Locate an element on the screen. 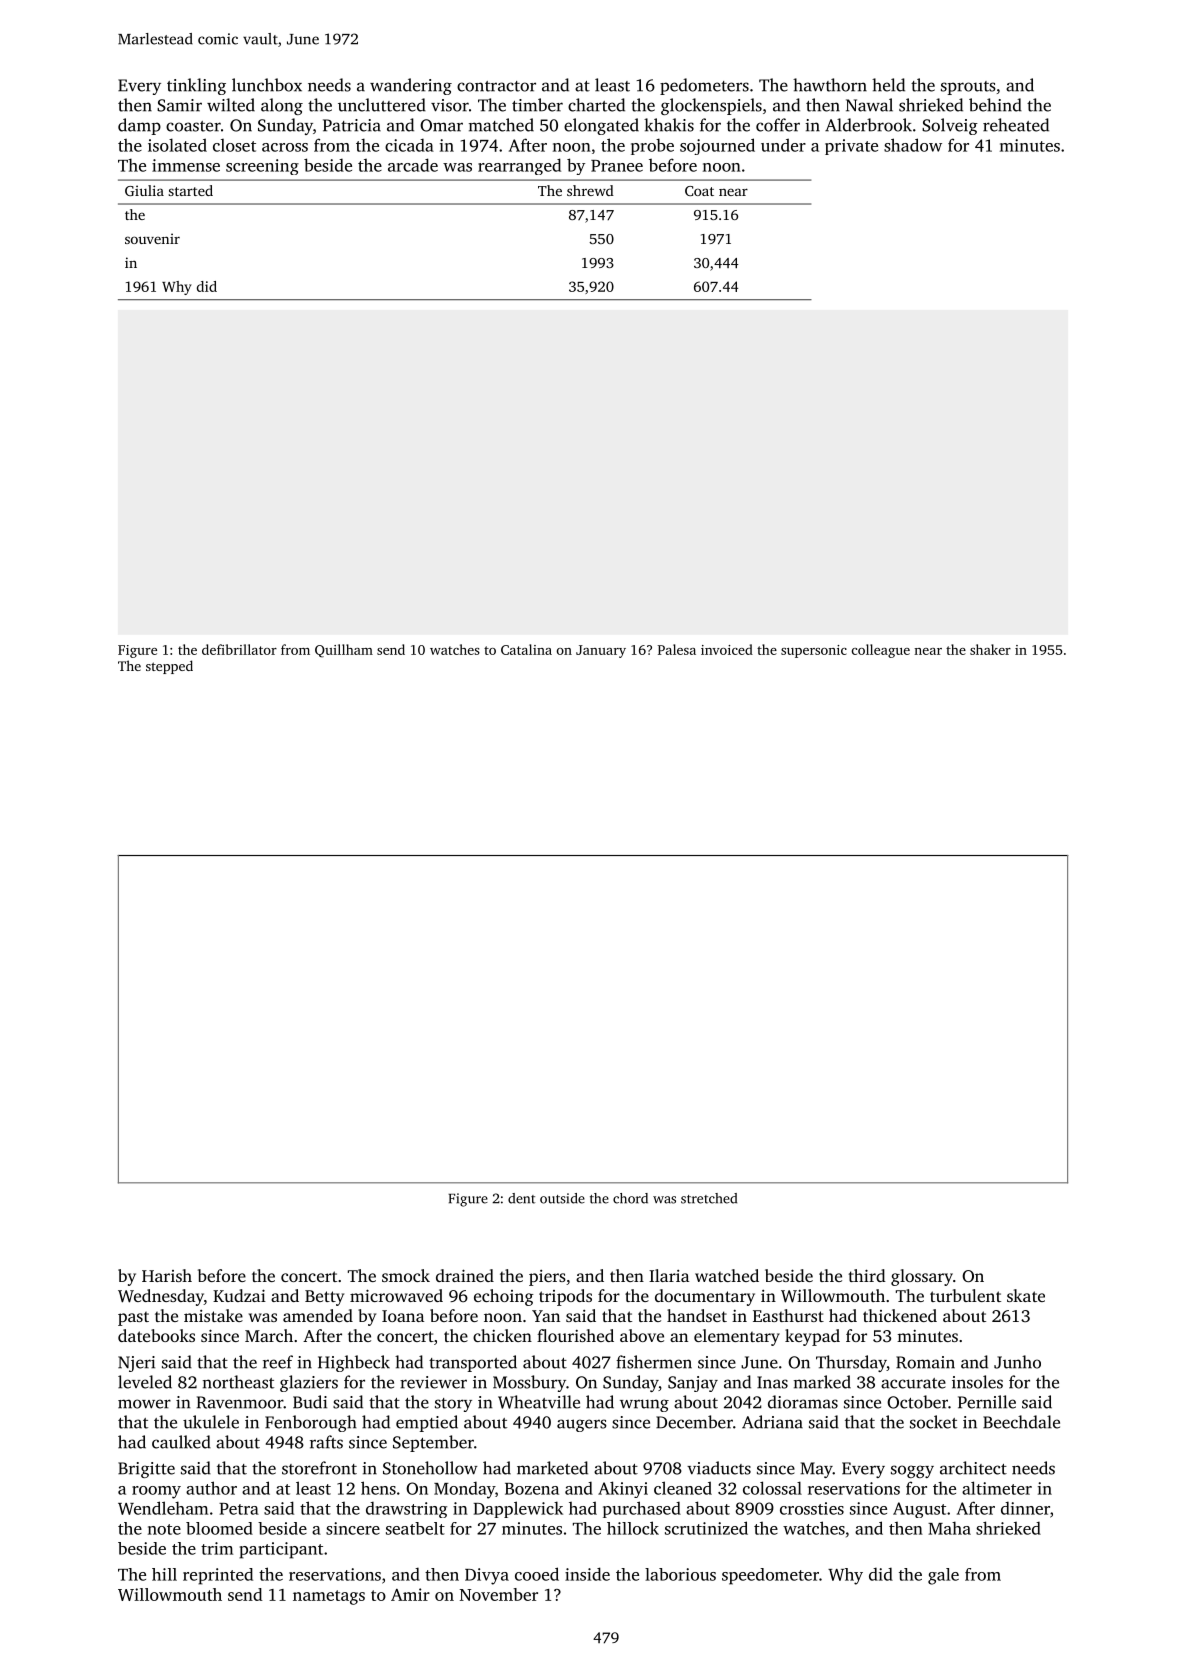 Image resolution: width=1186 pixels, height=1677 pixels. Coat is located at coordinates (699, 191).
